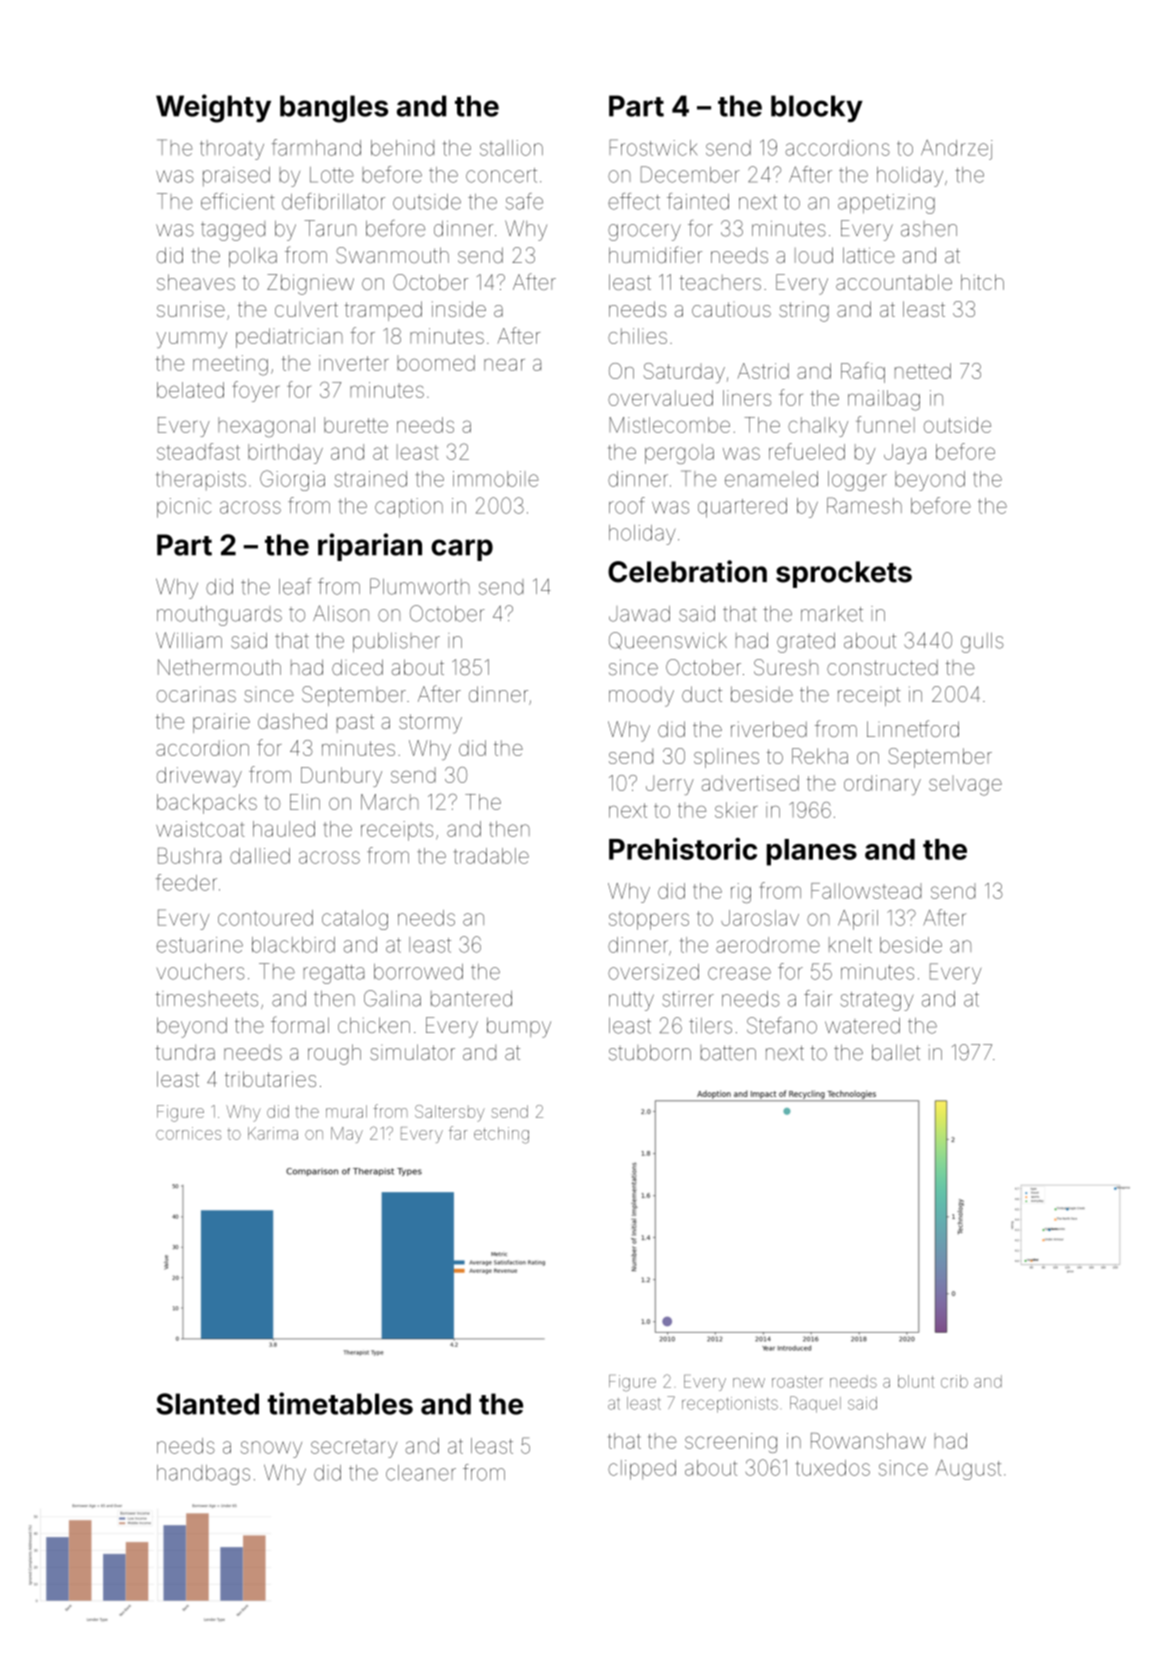 The image size is (1165, 1654). Describe the element at coordinates (260, 856) in the image. I see `dallied` at that location.
